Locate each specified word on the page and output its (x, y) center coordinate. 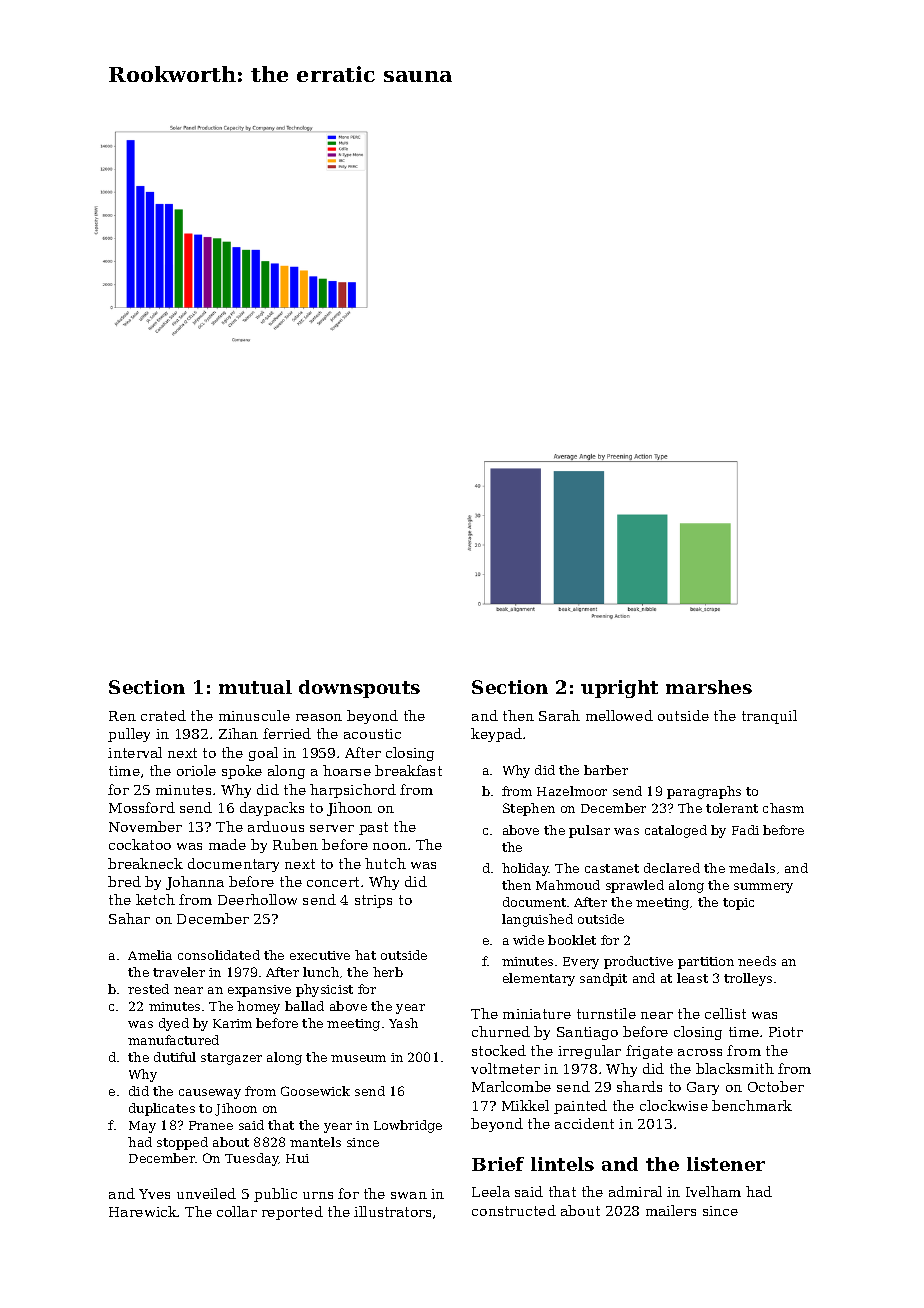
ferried (287, 733)
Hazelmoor (572, 791)
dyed (174, 1024)
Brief (498, 1164)
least (692, 978)
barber (606, 770)
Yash (403, 1023)
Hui (297, 1158)
